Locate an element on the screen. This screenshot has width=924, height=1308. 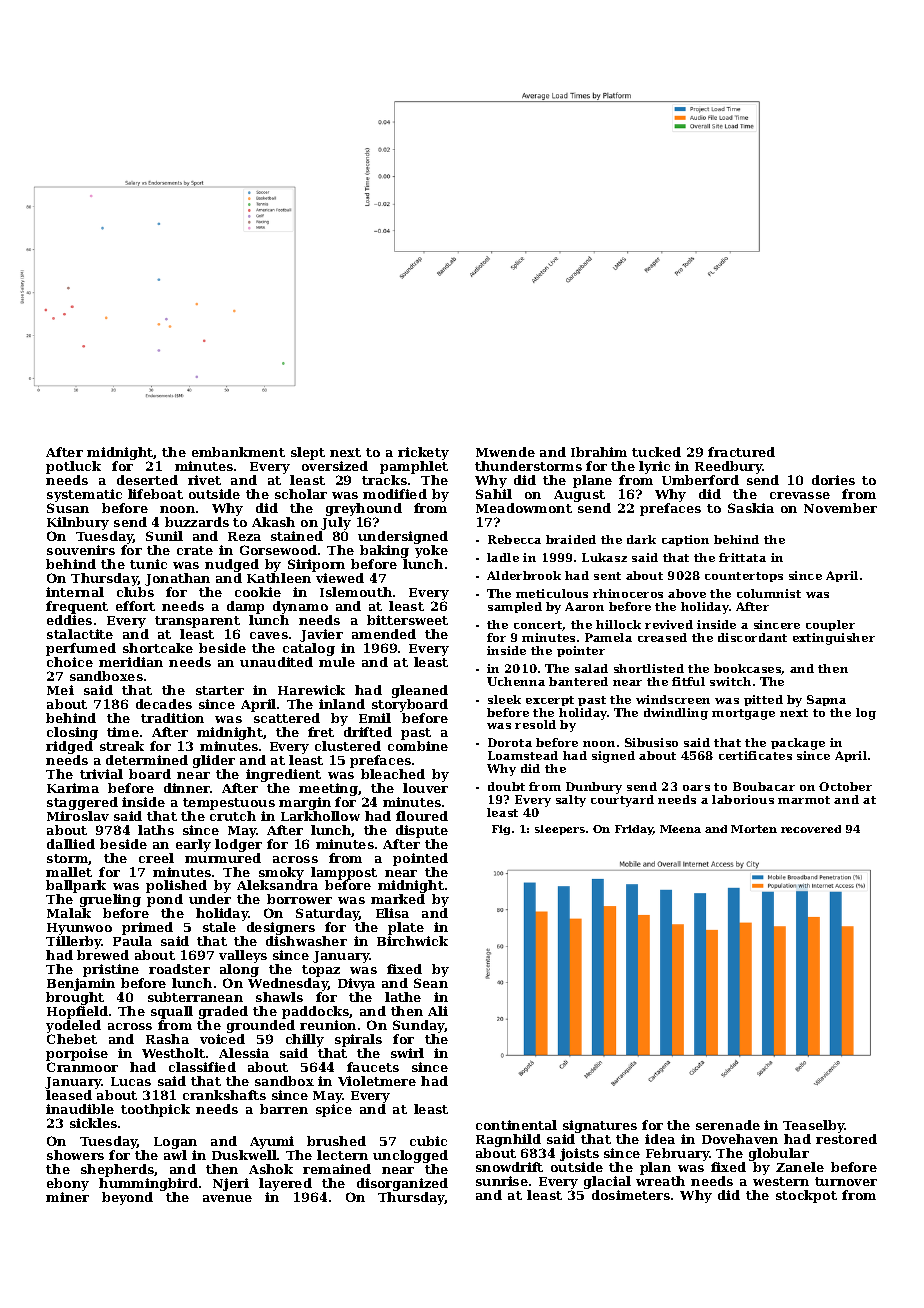
excerpt is located at coordinates (550, 701).
